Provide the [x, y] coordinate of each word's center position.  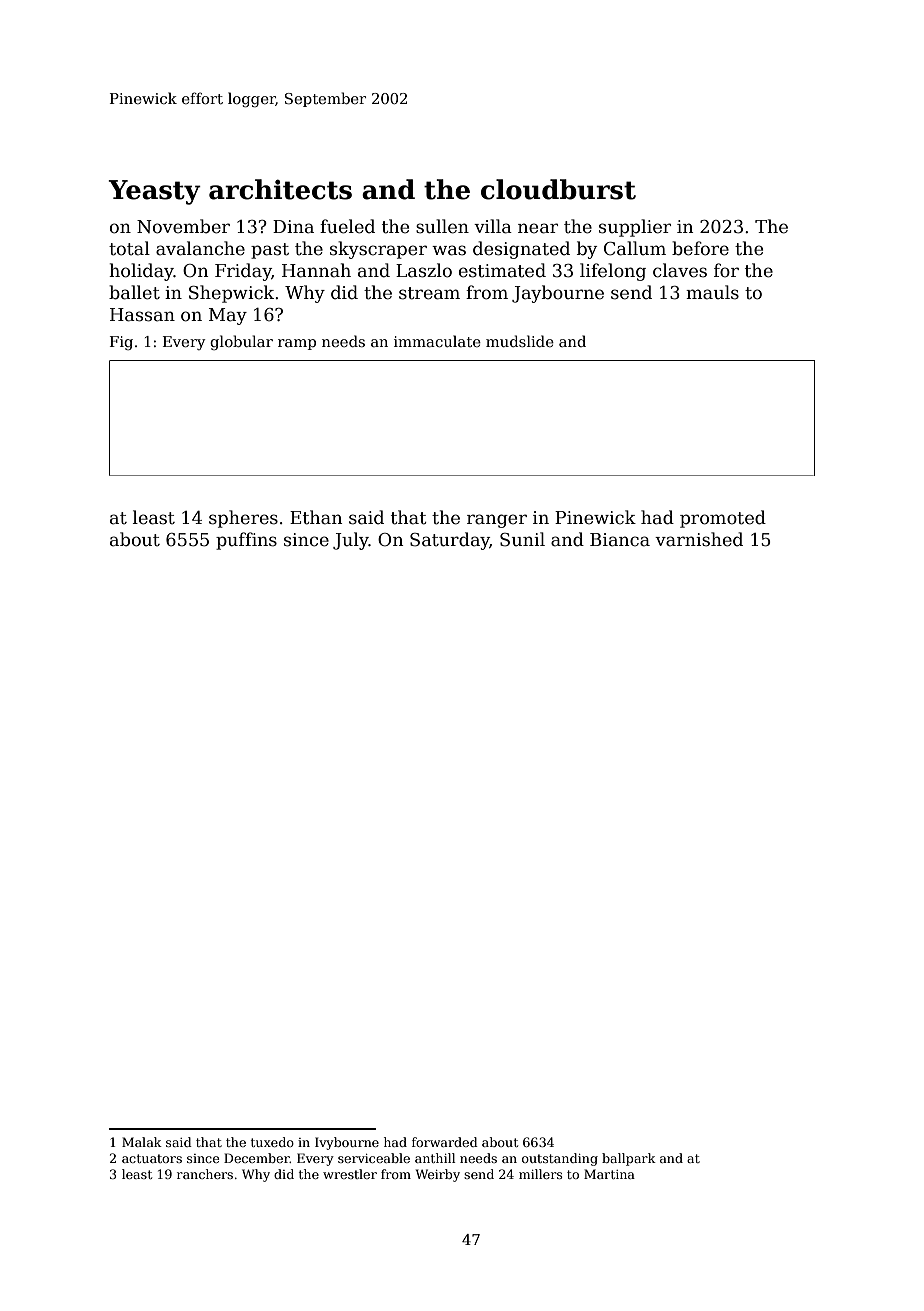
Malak [142, 1142]
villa [493, 226]
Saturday [450, 541]
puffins [246, 541]
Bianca [620, 540]
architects [280, 189]
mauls [712, 292]
